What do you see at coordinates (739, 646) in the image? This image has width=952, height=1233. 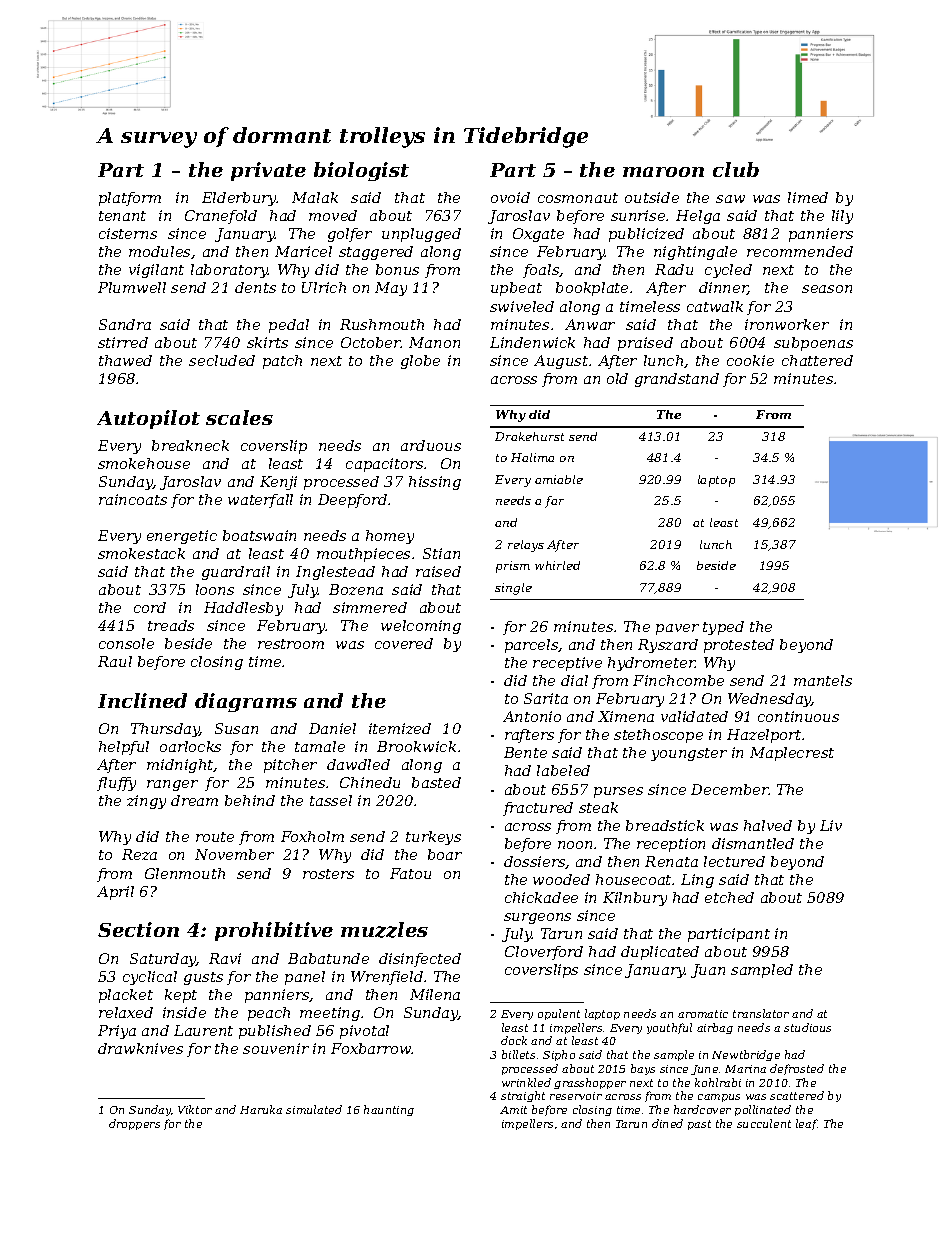 I see `protested` at bounding box center [739, 646].
